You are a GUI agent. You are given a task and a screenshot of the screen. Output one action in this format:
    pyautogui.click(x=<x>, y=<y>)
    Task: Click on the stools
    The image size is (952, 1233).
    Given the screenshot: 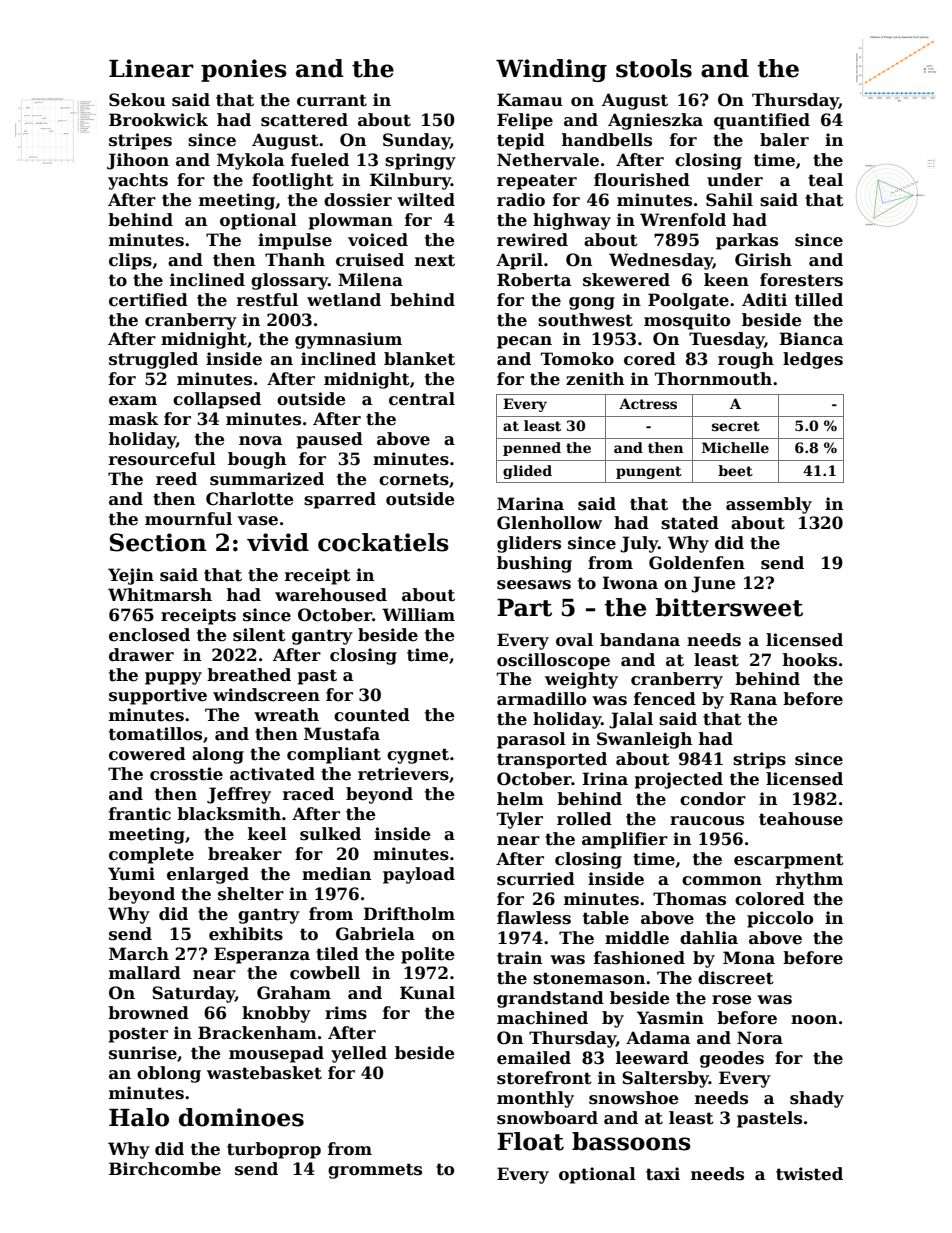 What is the action you would take?
    pyautogui.click(x=654, y=68)
